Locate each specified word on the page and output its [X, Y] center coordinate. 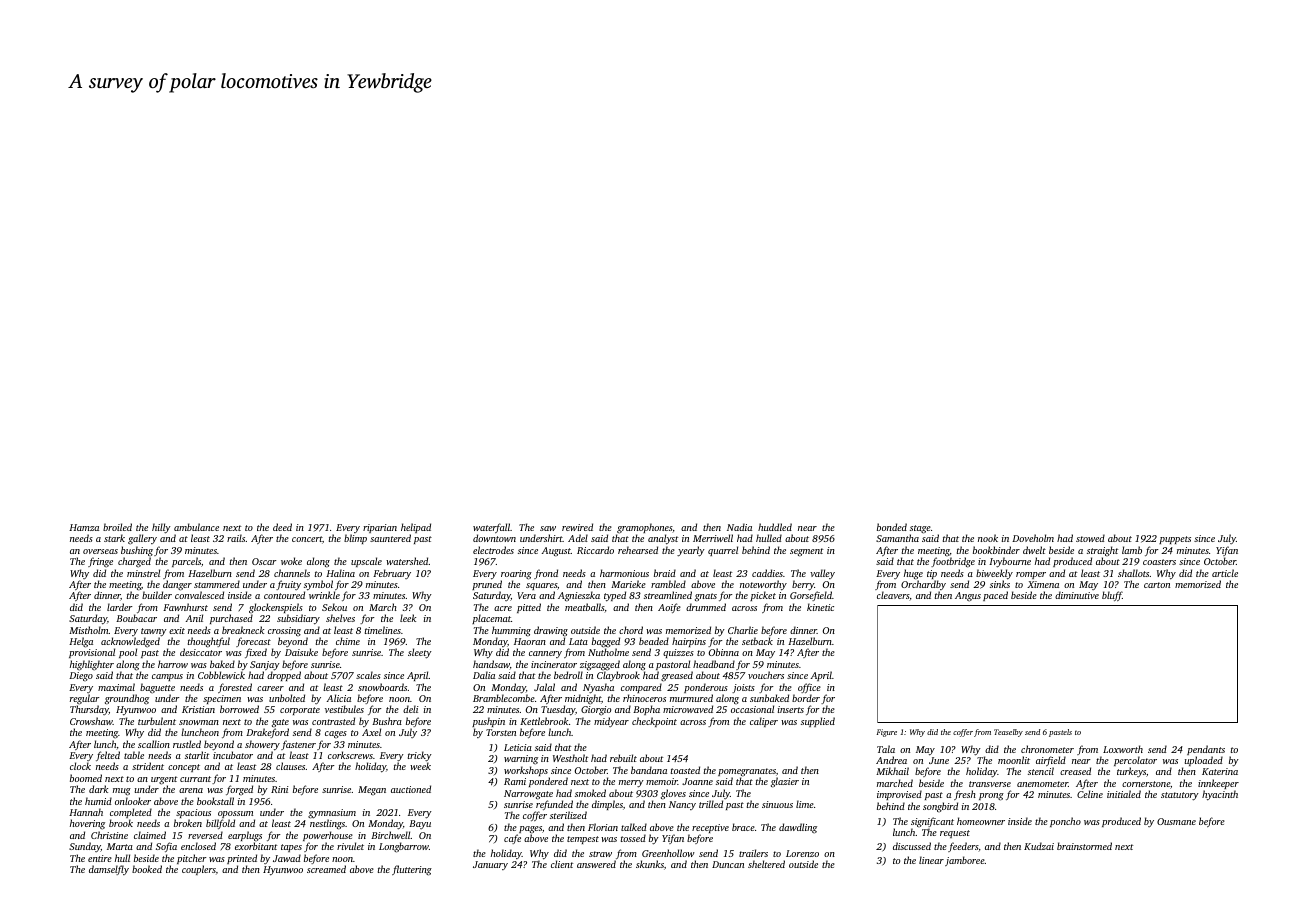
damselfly [109, 870]
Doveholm [1033, 538]
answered [596, 864]
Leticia [518, 747]
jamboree [965, 861]
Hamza [84, 527]
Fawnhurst [185, 607]
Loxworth [1123, 749]
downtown [494, 538]
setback [757, 641]
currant [195, 779]
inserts [791, 709]
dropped [284, 676]
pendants [1206, 750]
